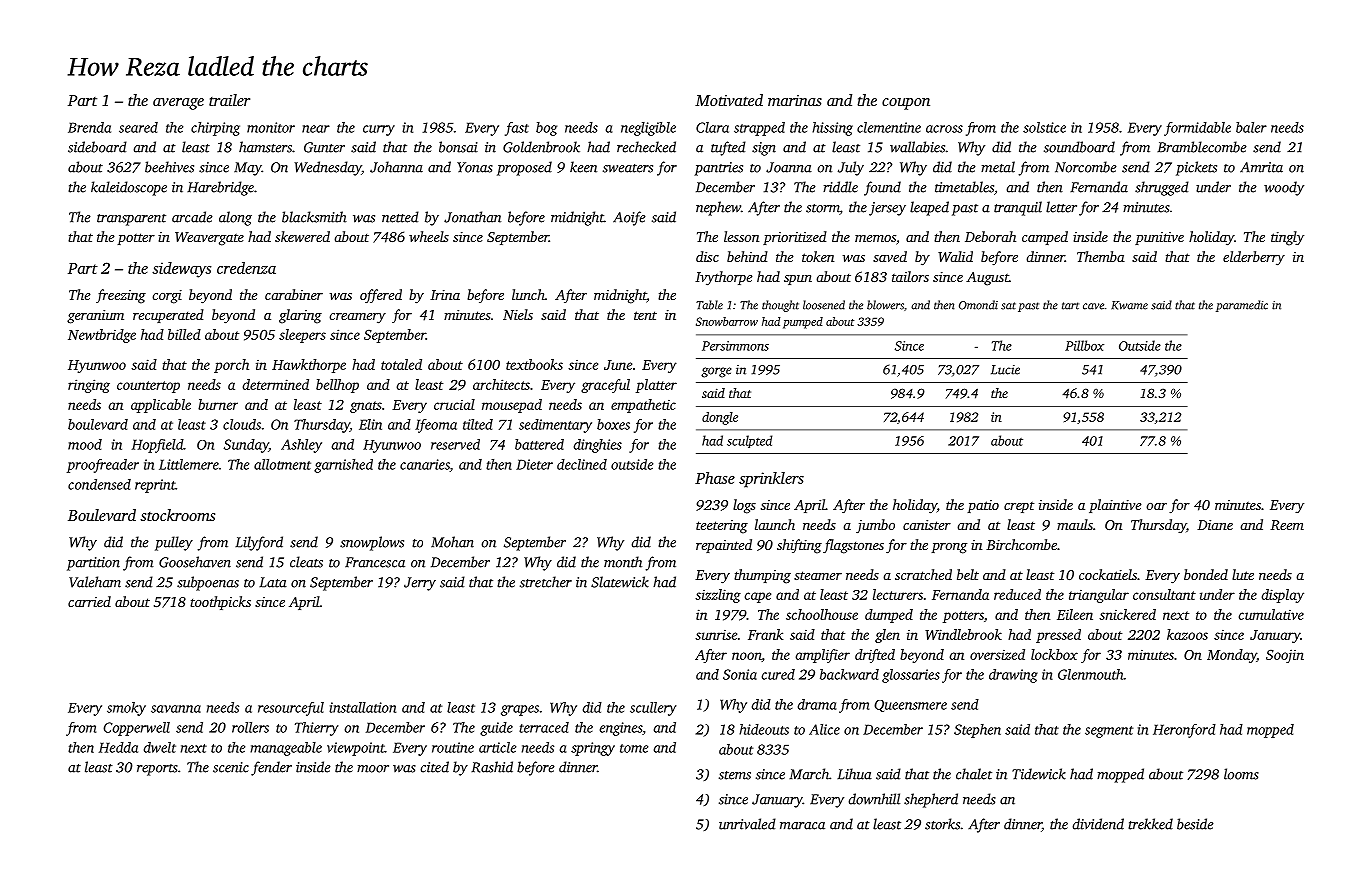  What do you see at coordinates (1162, 188) in the document?
I see `shrugged` at bounding box center [1162, 188].
